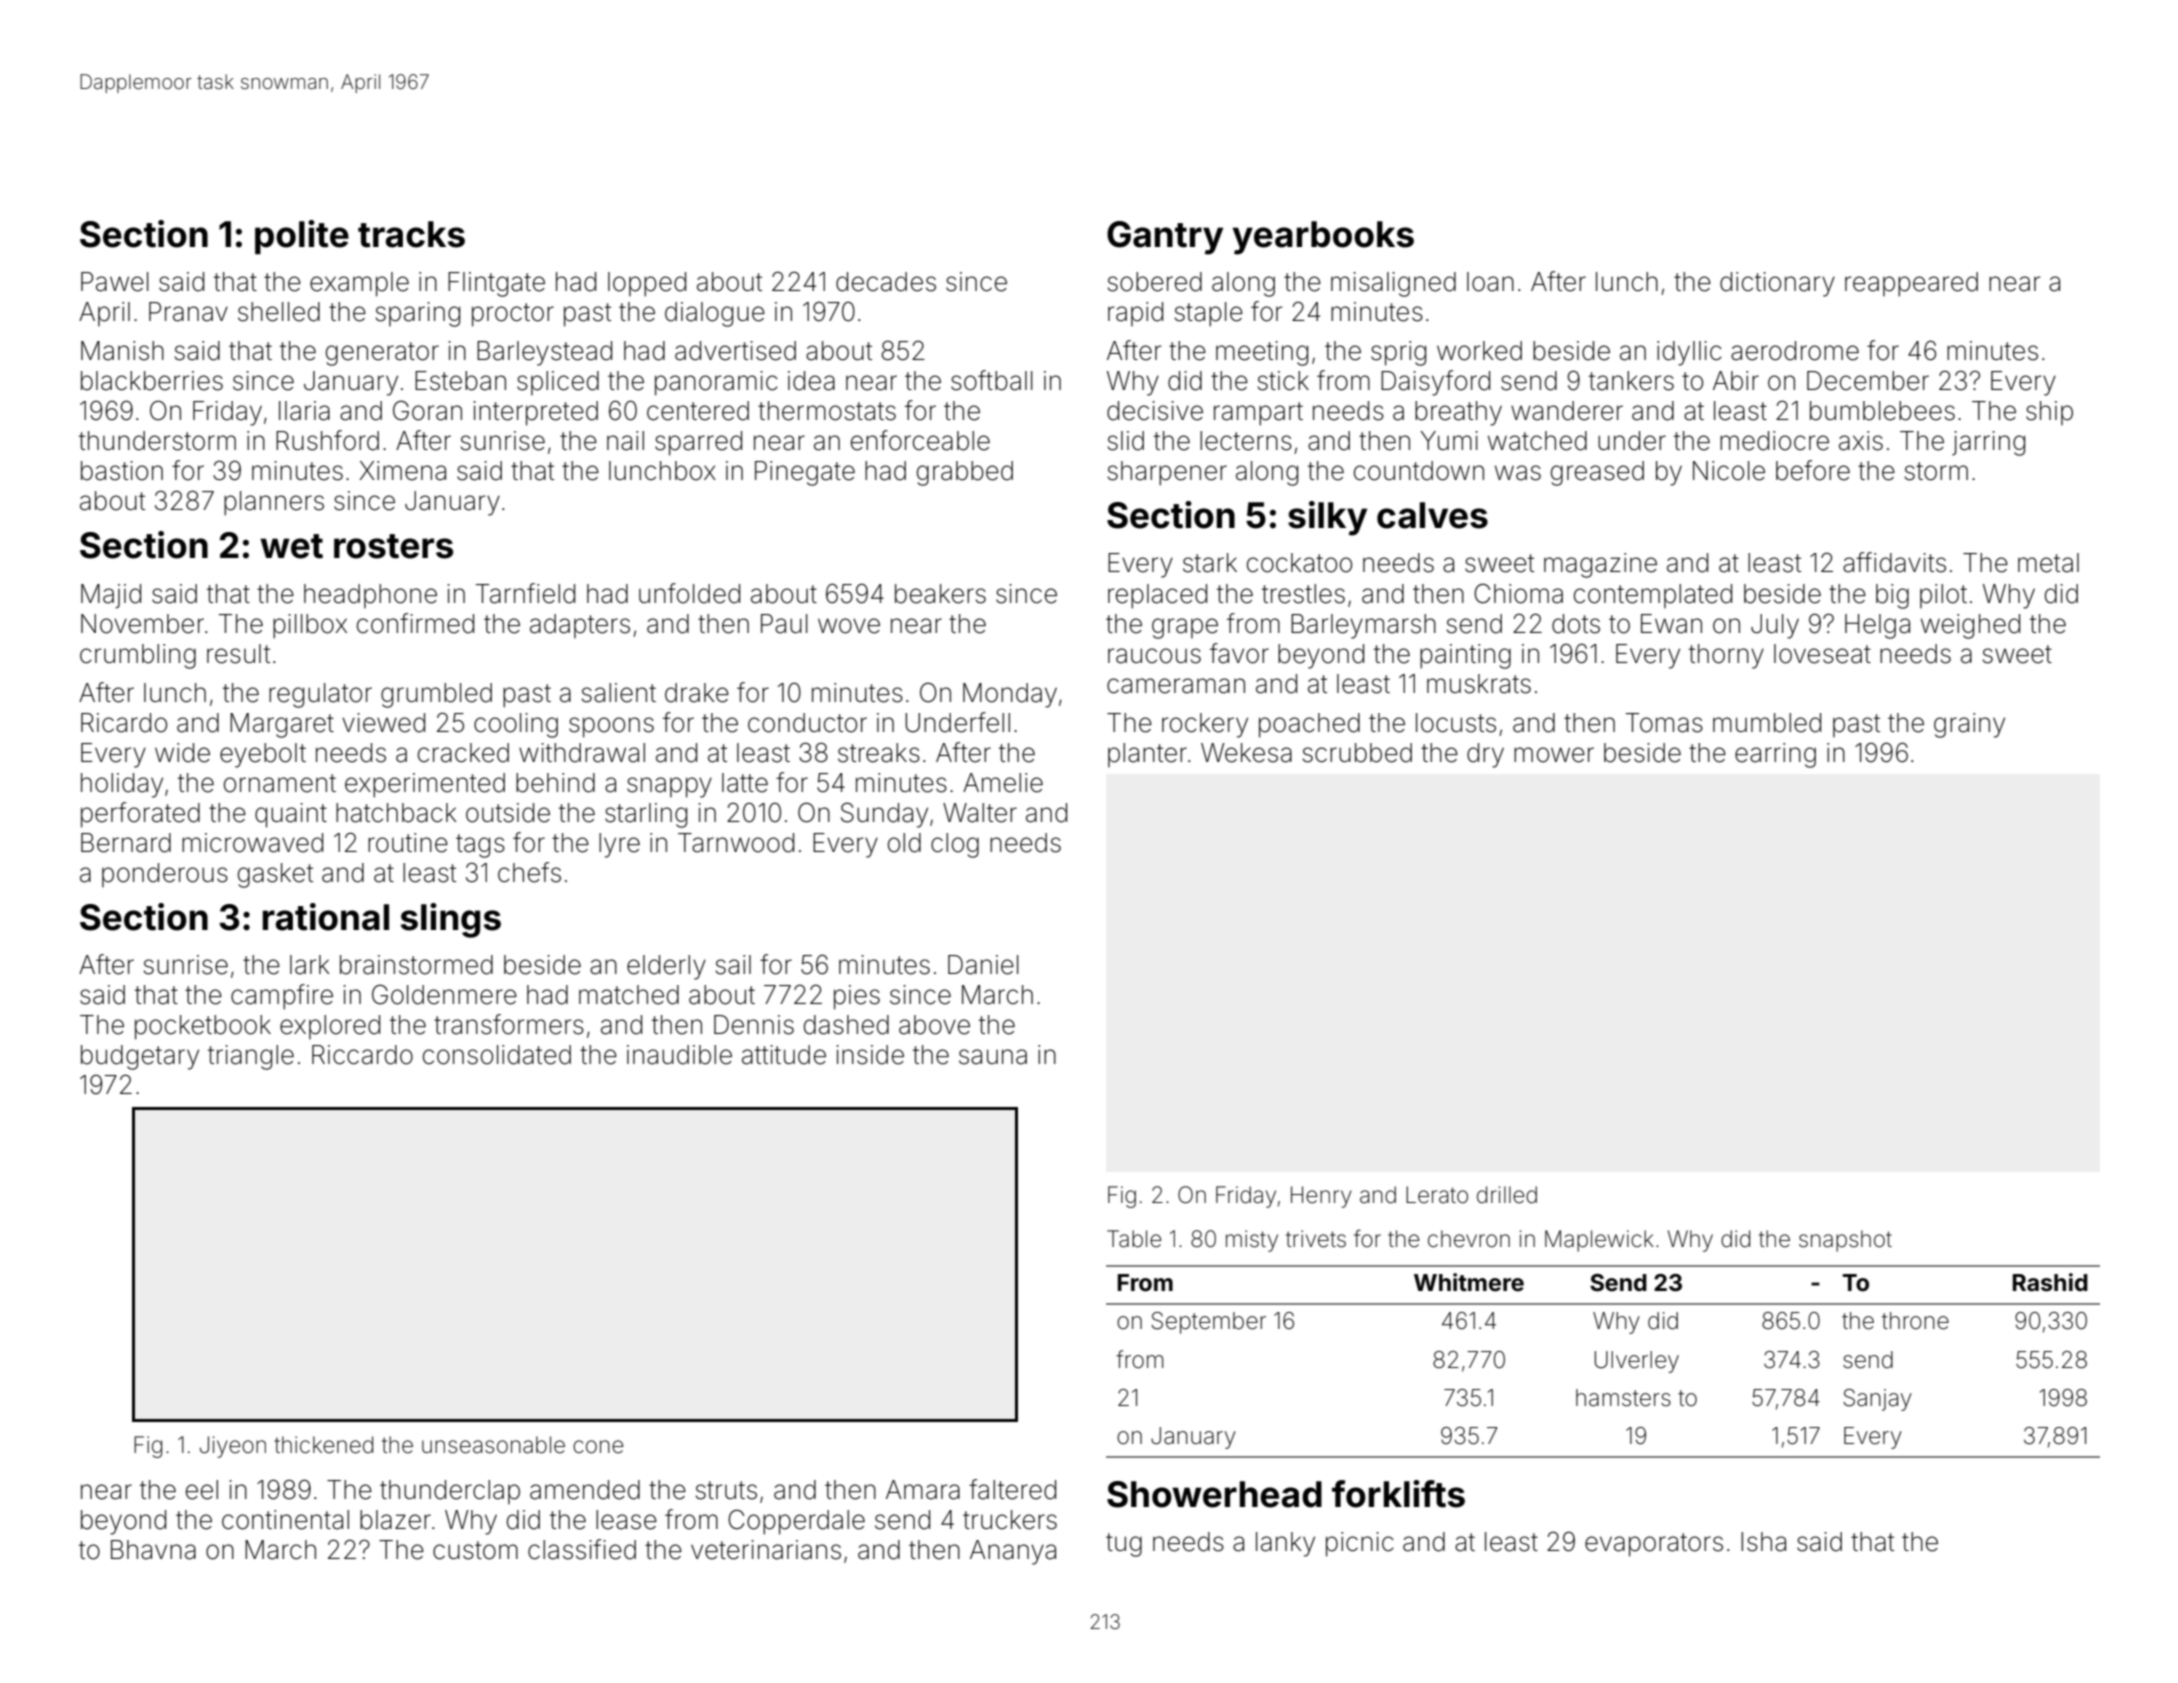 This page has height=1683, width=2178. What do you see at coordinates (1321, 1197) in the page?
I see `Henry` at bounding box center [1321, 1197].
